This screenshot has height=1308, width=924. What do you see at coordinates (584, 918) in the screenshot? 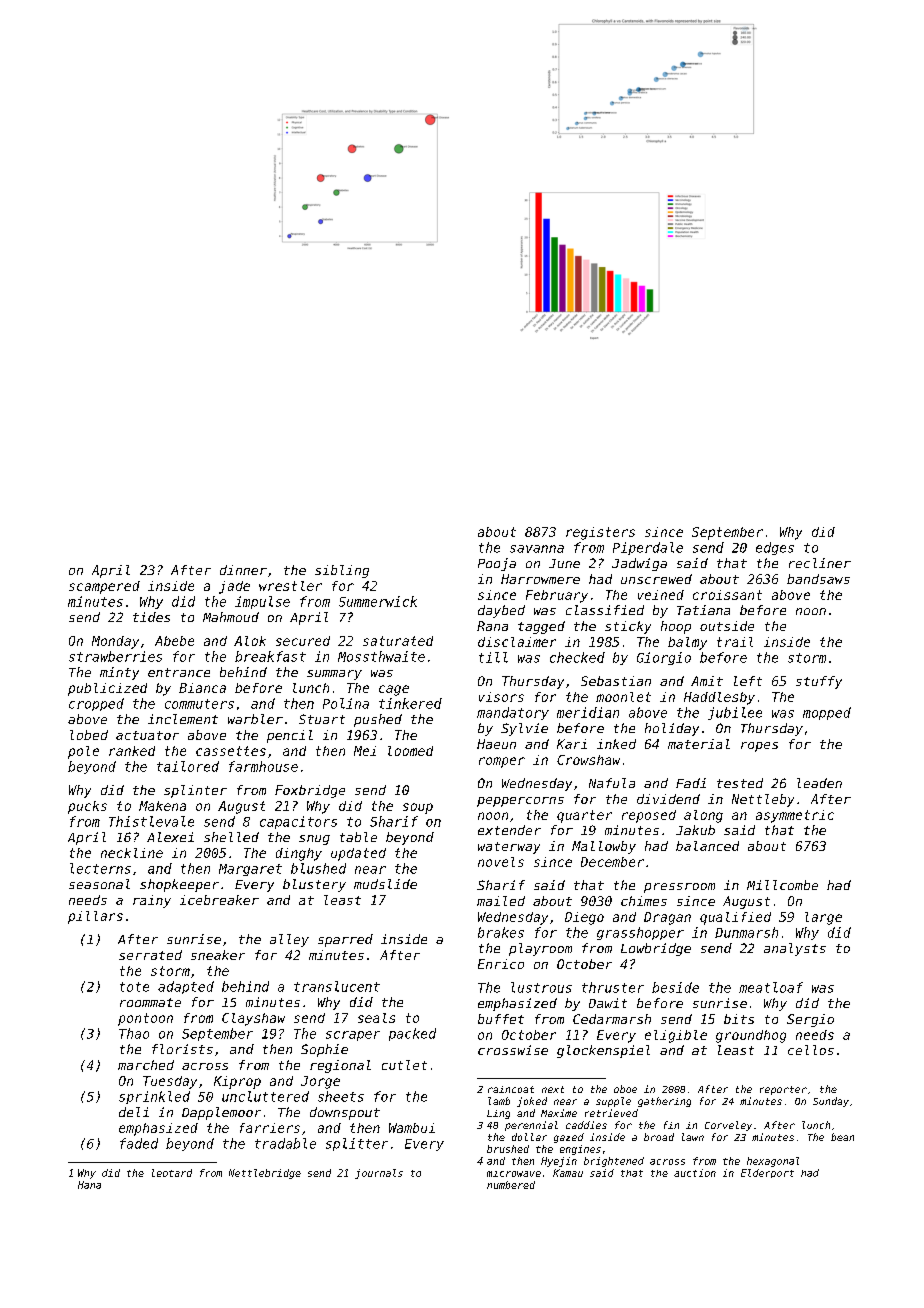
I see `Diego` at bounding box center [584, 918].
